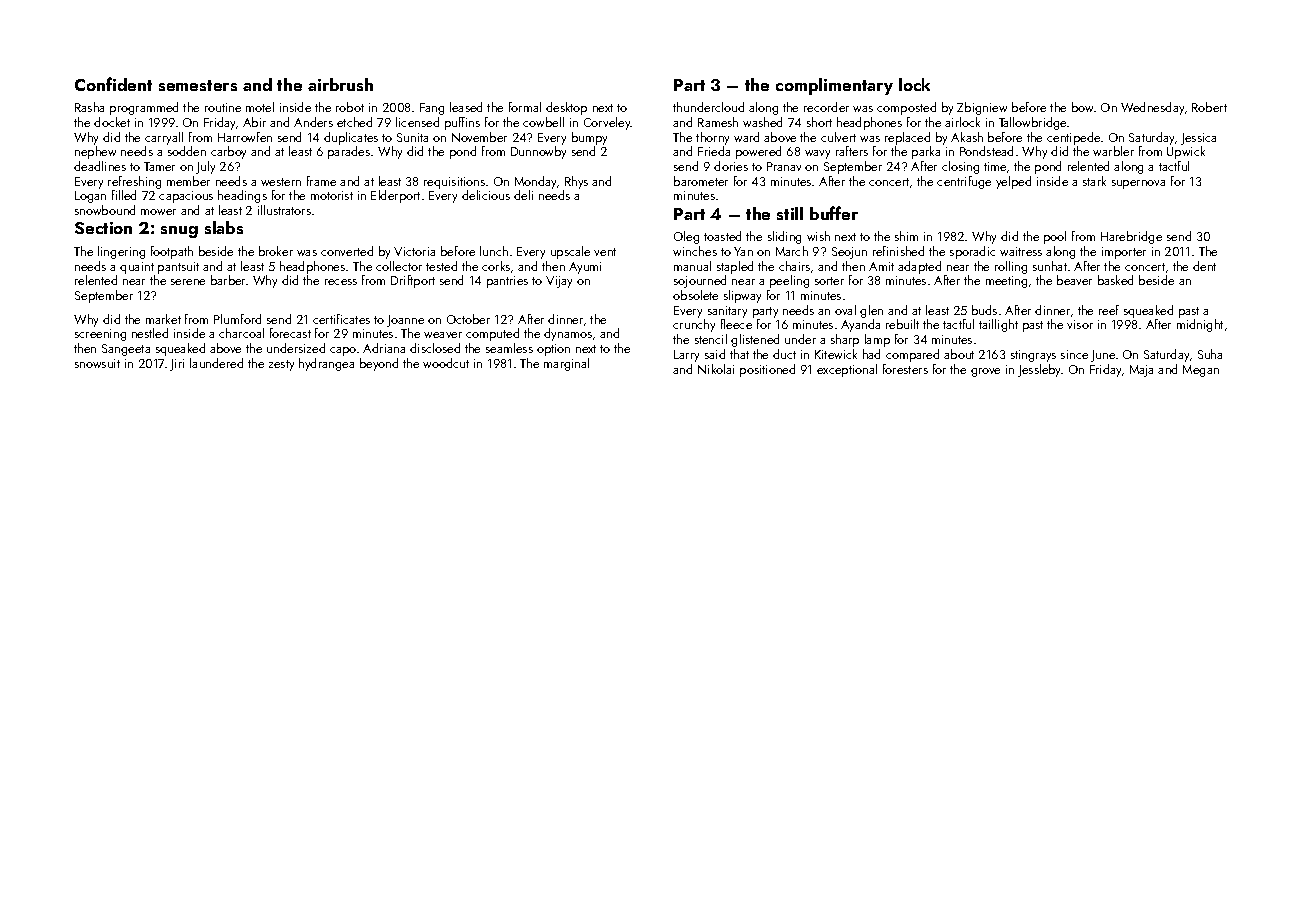 The image size is (1308, 924). What do you see at coordinates (834, 86) in the image?
I see `complimentary` at bounding box center [834, 86].
